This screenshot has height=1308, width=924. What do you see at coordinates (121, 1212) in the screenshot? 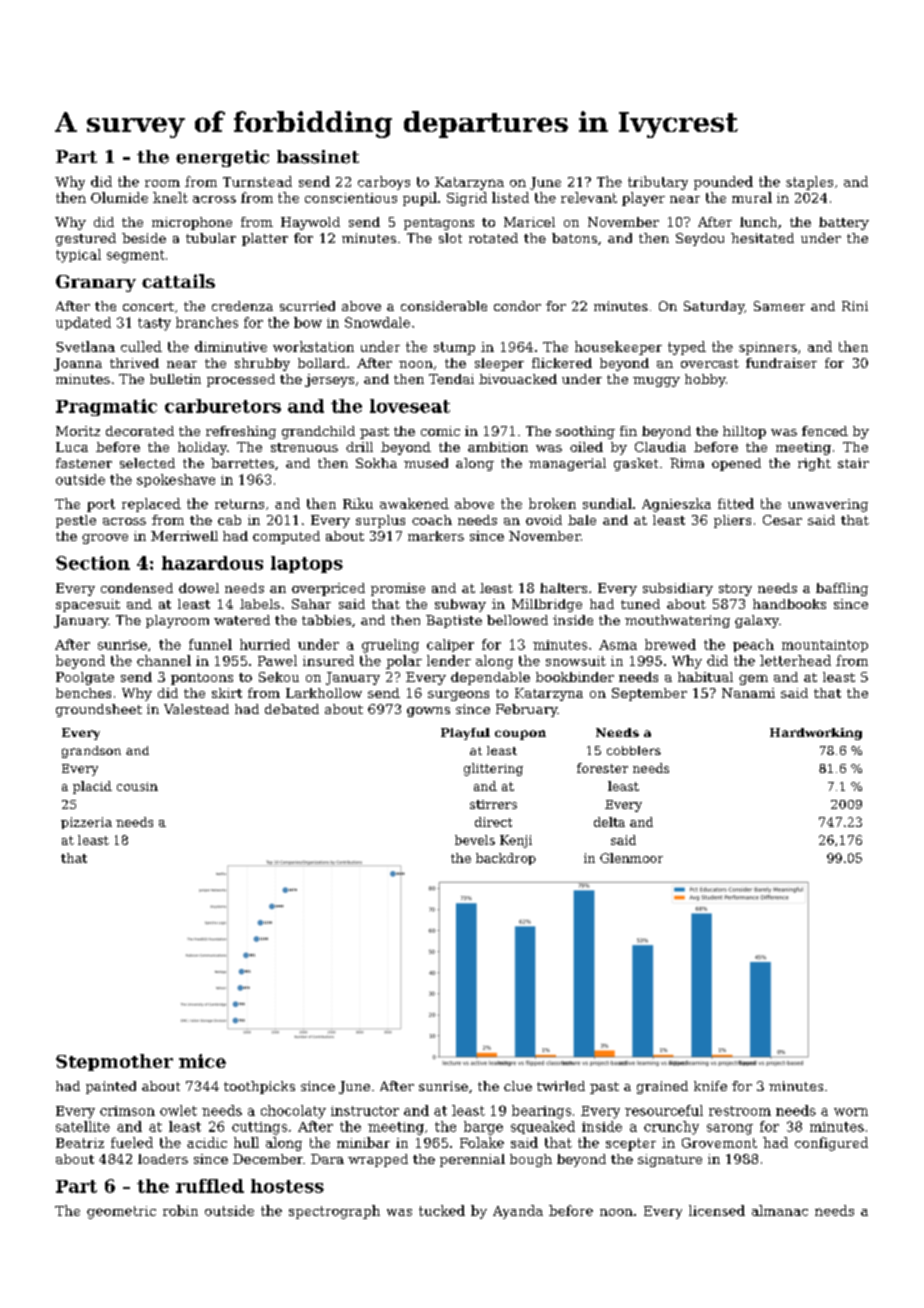
I see `geometric` at bounding box center [121, 1212].
